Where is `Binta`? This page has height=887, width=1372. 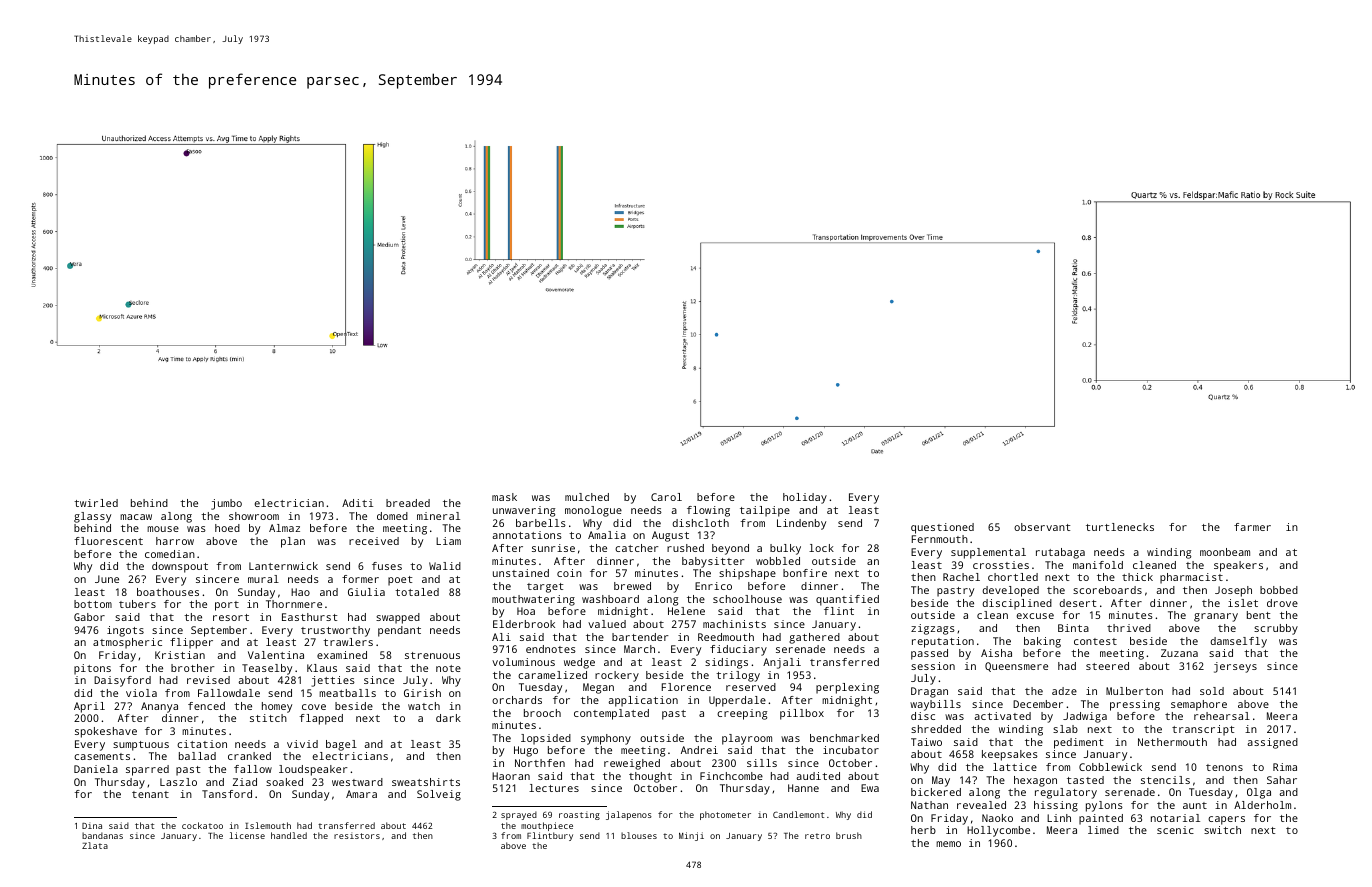 Binta is located at coordinates (1073, 628).
